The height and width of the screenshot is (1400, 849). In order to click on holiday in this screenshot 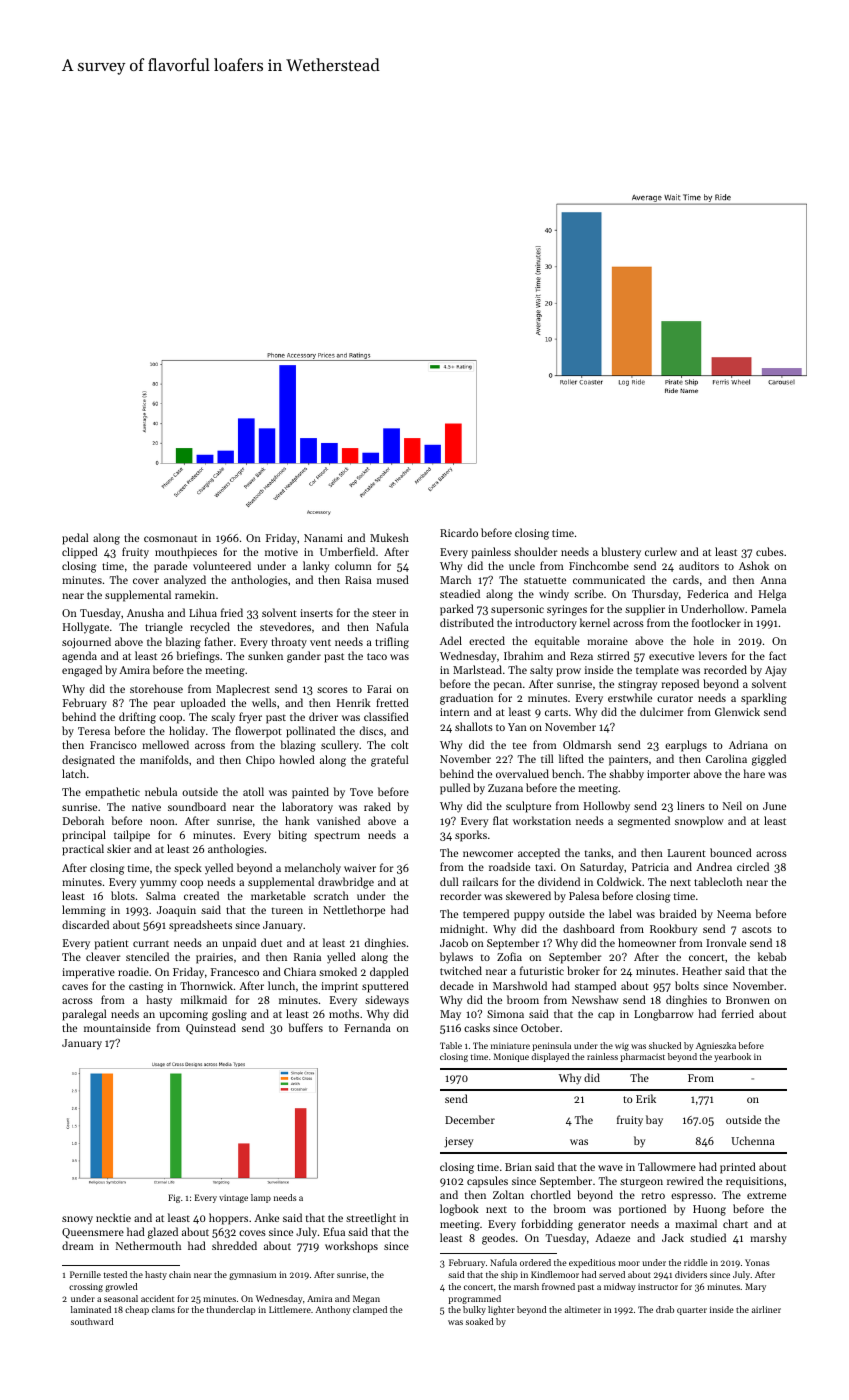, I will do `click(187, 732)`.
